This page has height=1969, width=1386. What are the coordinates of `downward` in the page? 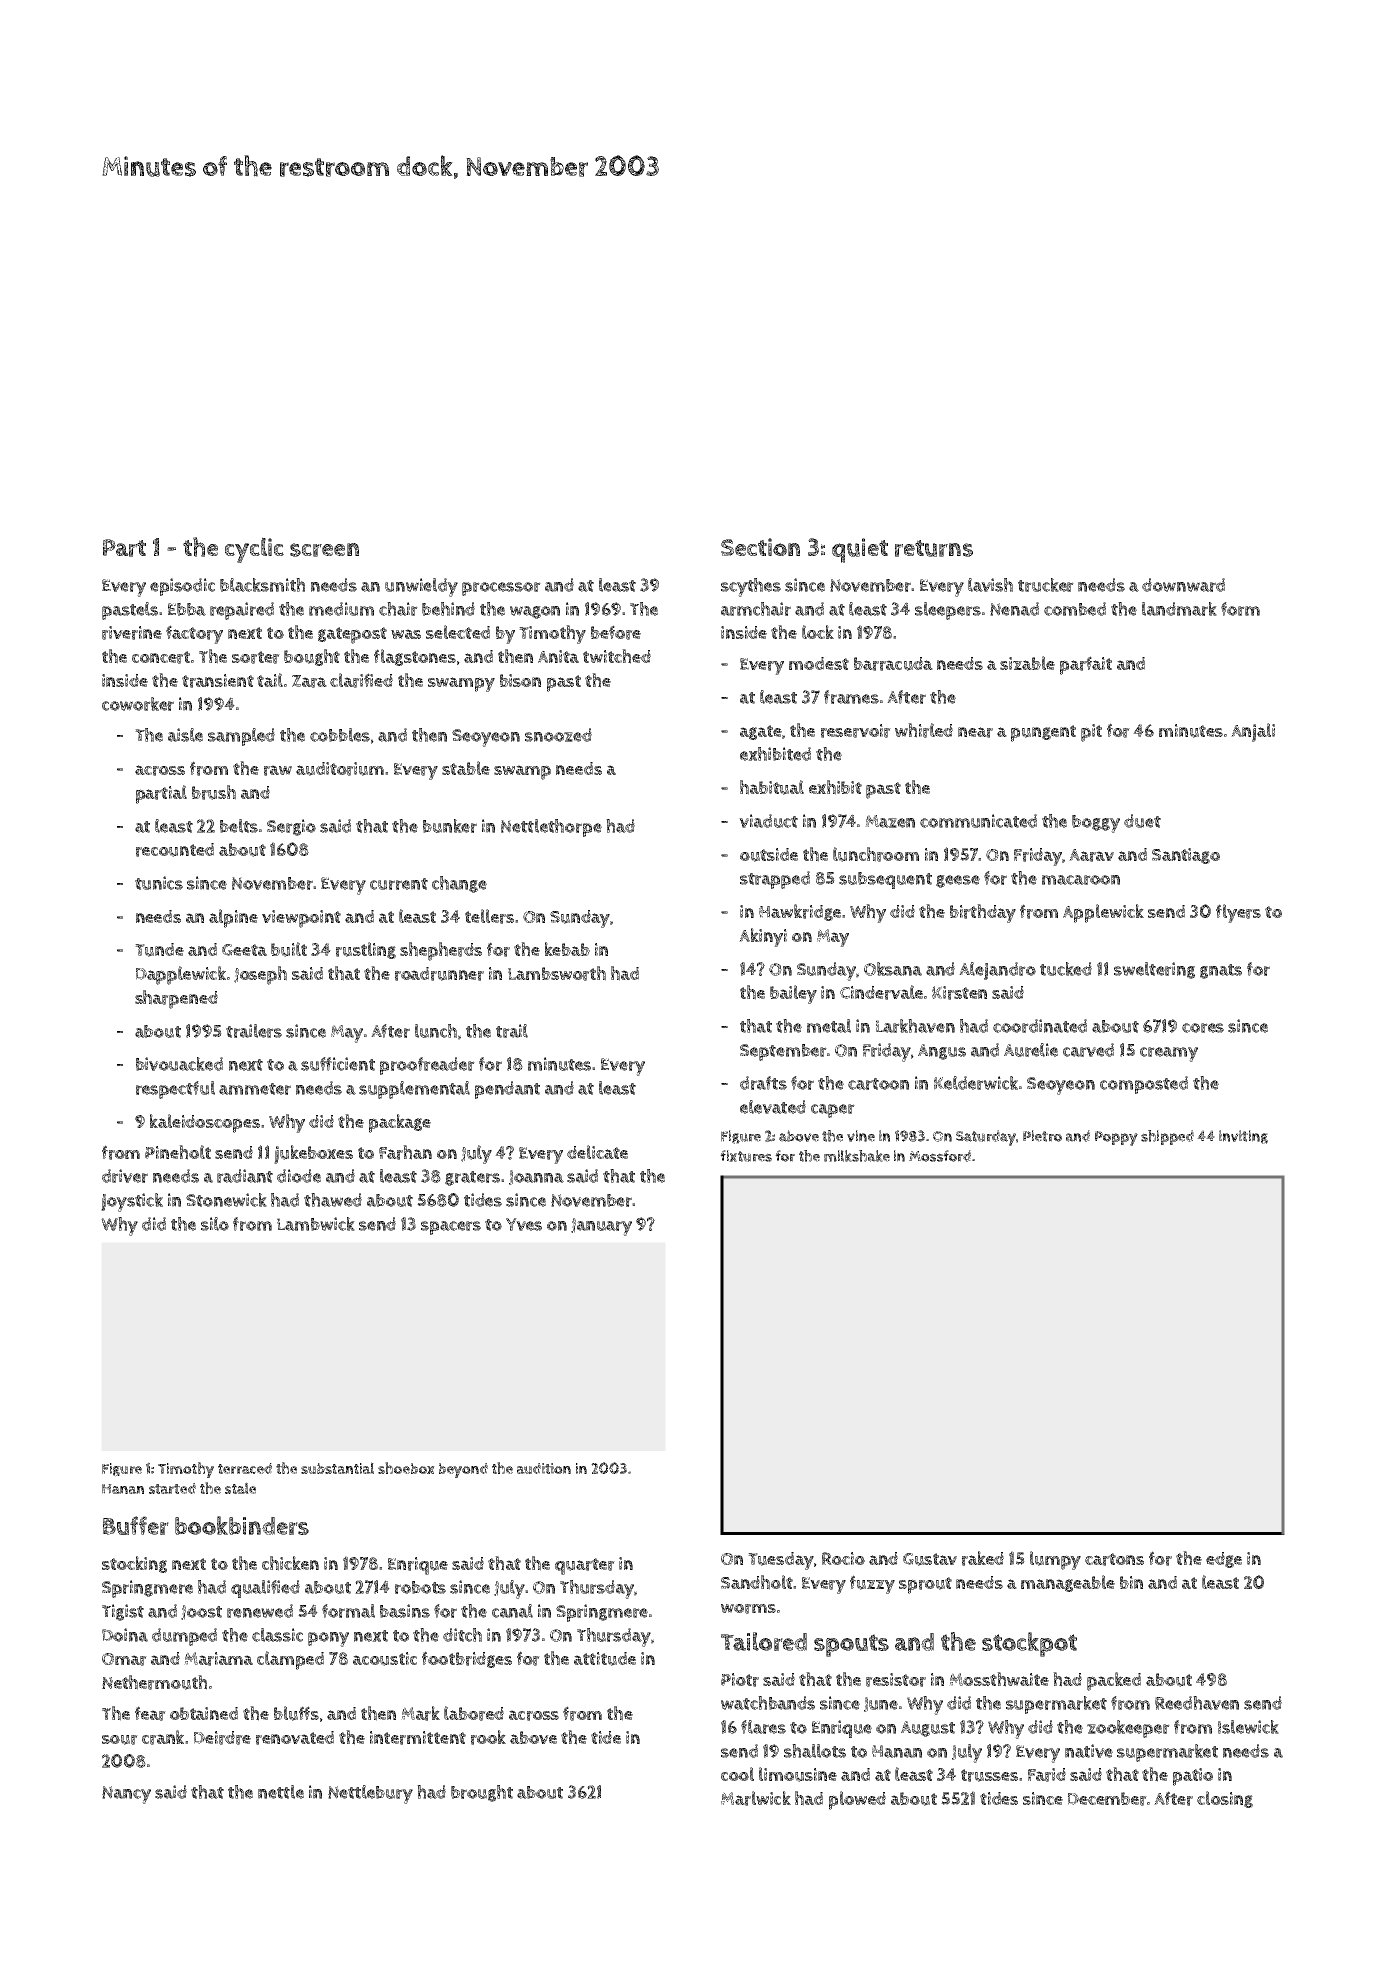 It's located at (1183, 585).
